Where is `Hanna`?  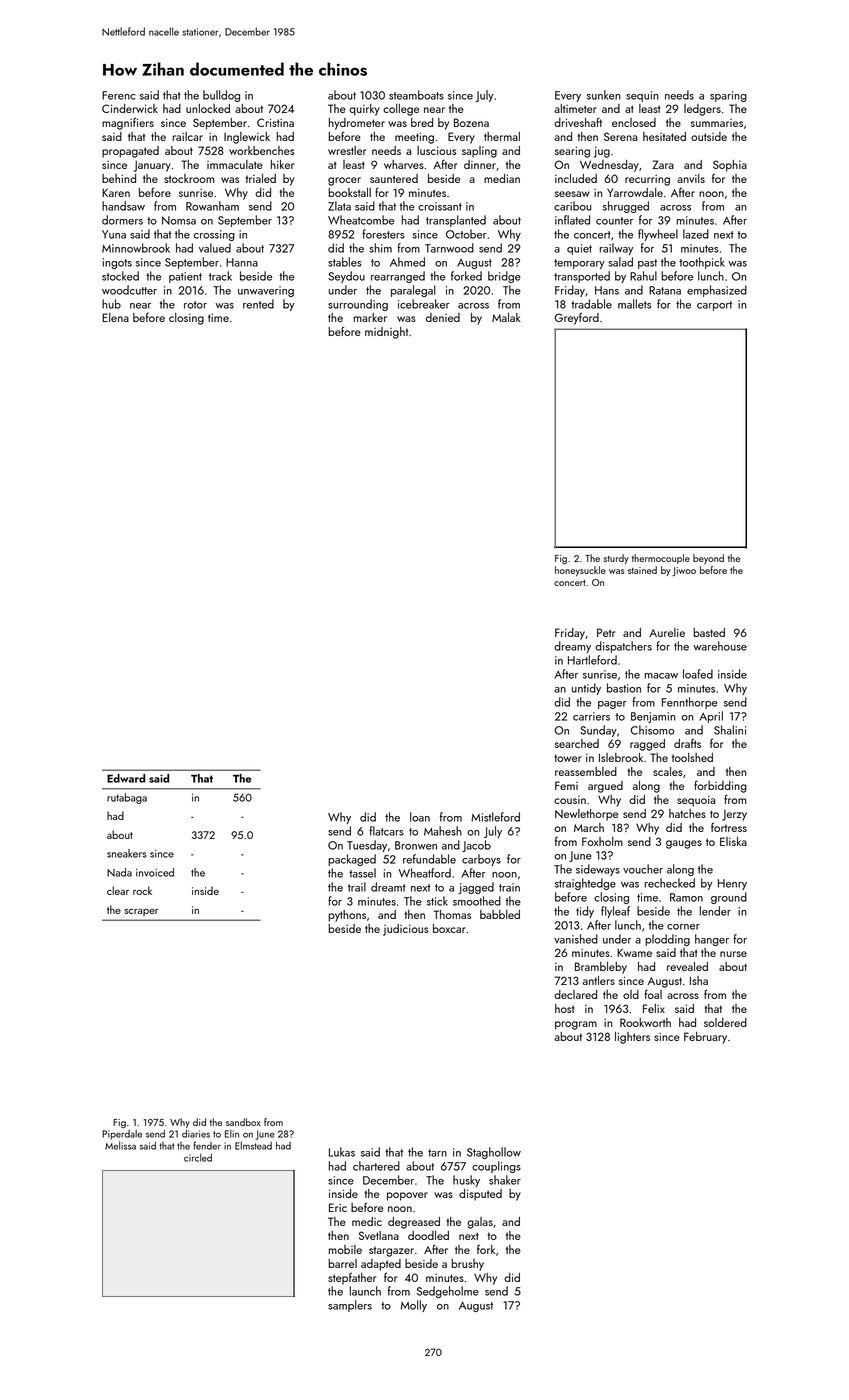
Hanna is located at coordinates (242, 262).
